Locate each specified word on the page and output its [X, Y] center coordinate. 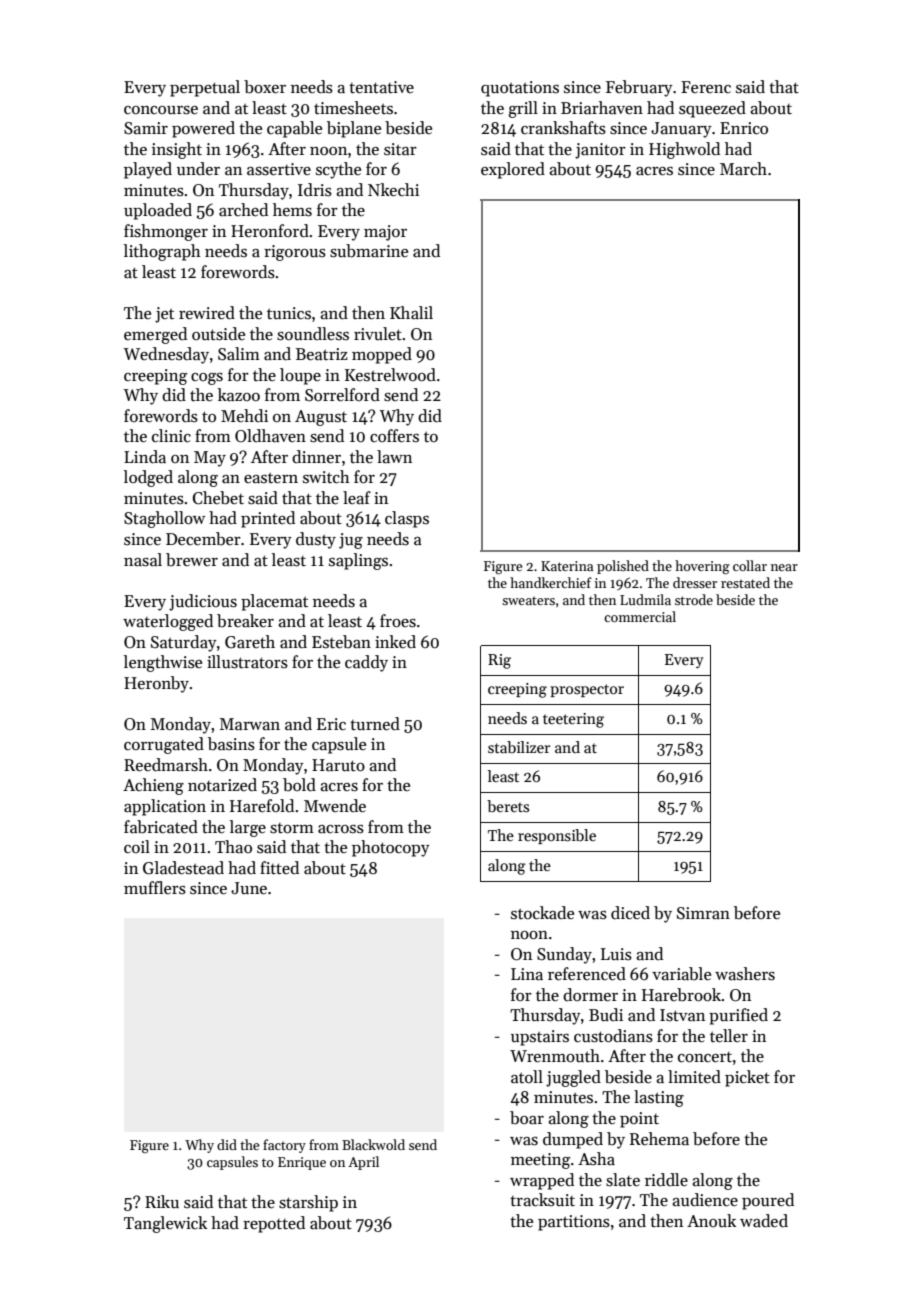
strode [694, 599]
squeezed [712, 109]
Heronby [156, 684]
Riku [162, 1201]
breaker [245, 621]
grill [523, 109]
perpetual [205, 88]
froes [398, 621]
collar [750, 565]
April [363, 1163]
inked [395, 641]
